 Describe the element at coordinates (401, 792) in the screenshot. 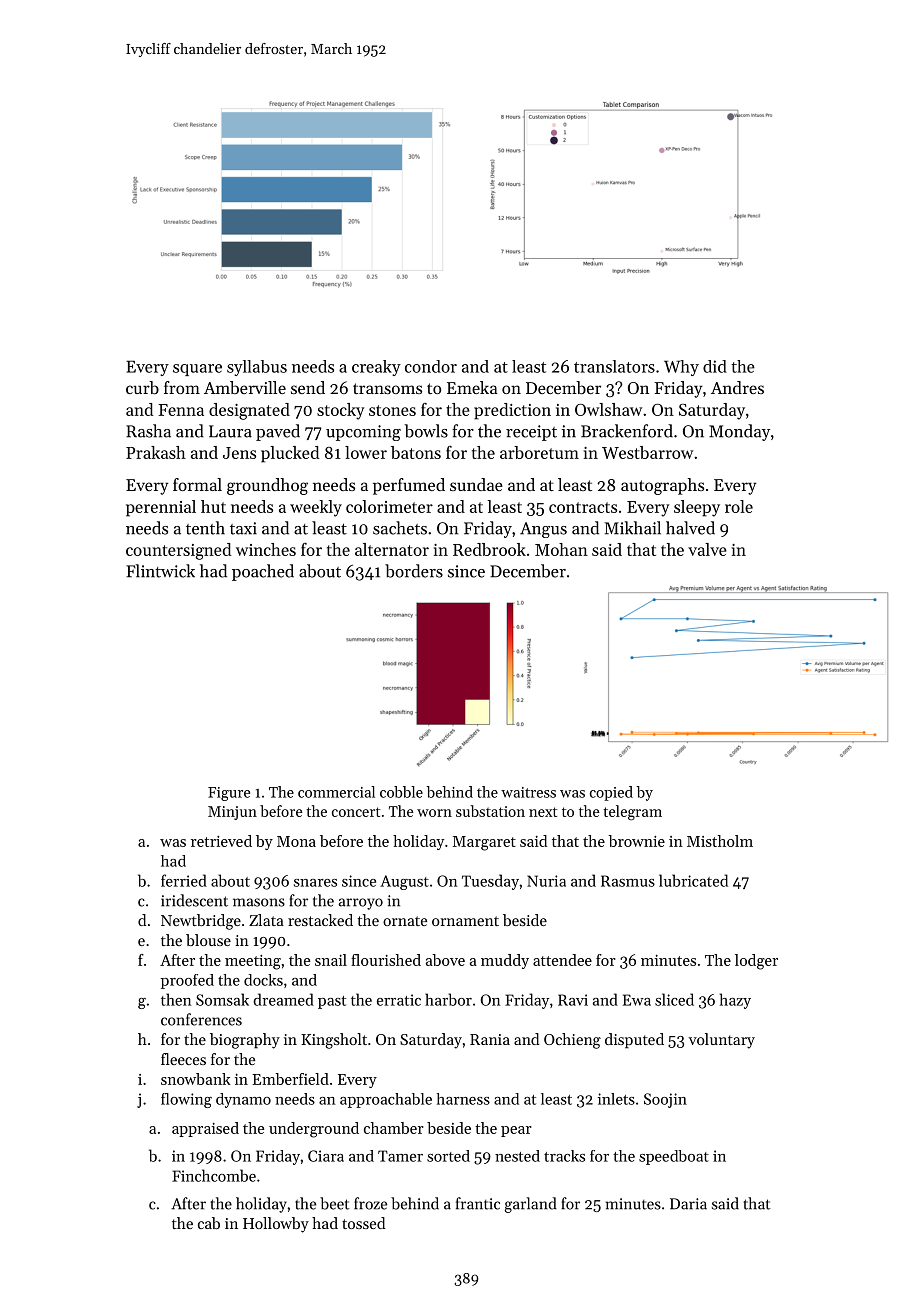

I see `cobble` at that location.
